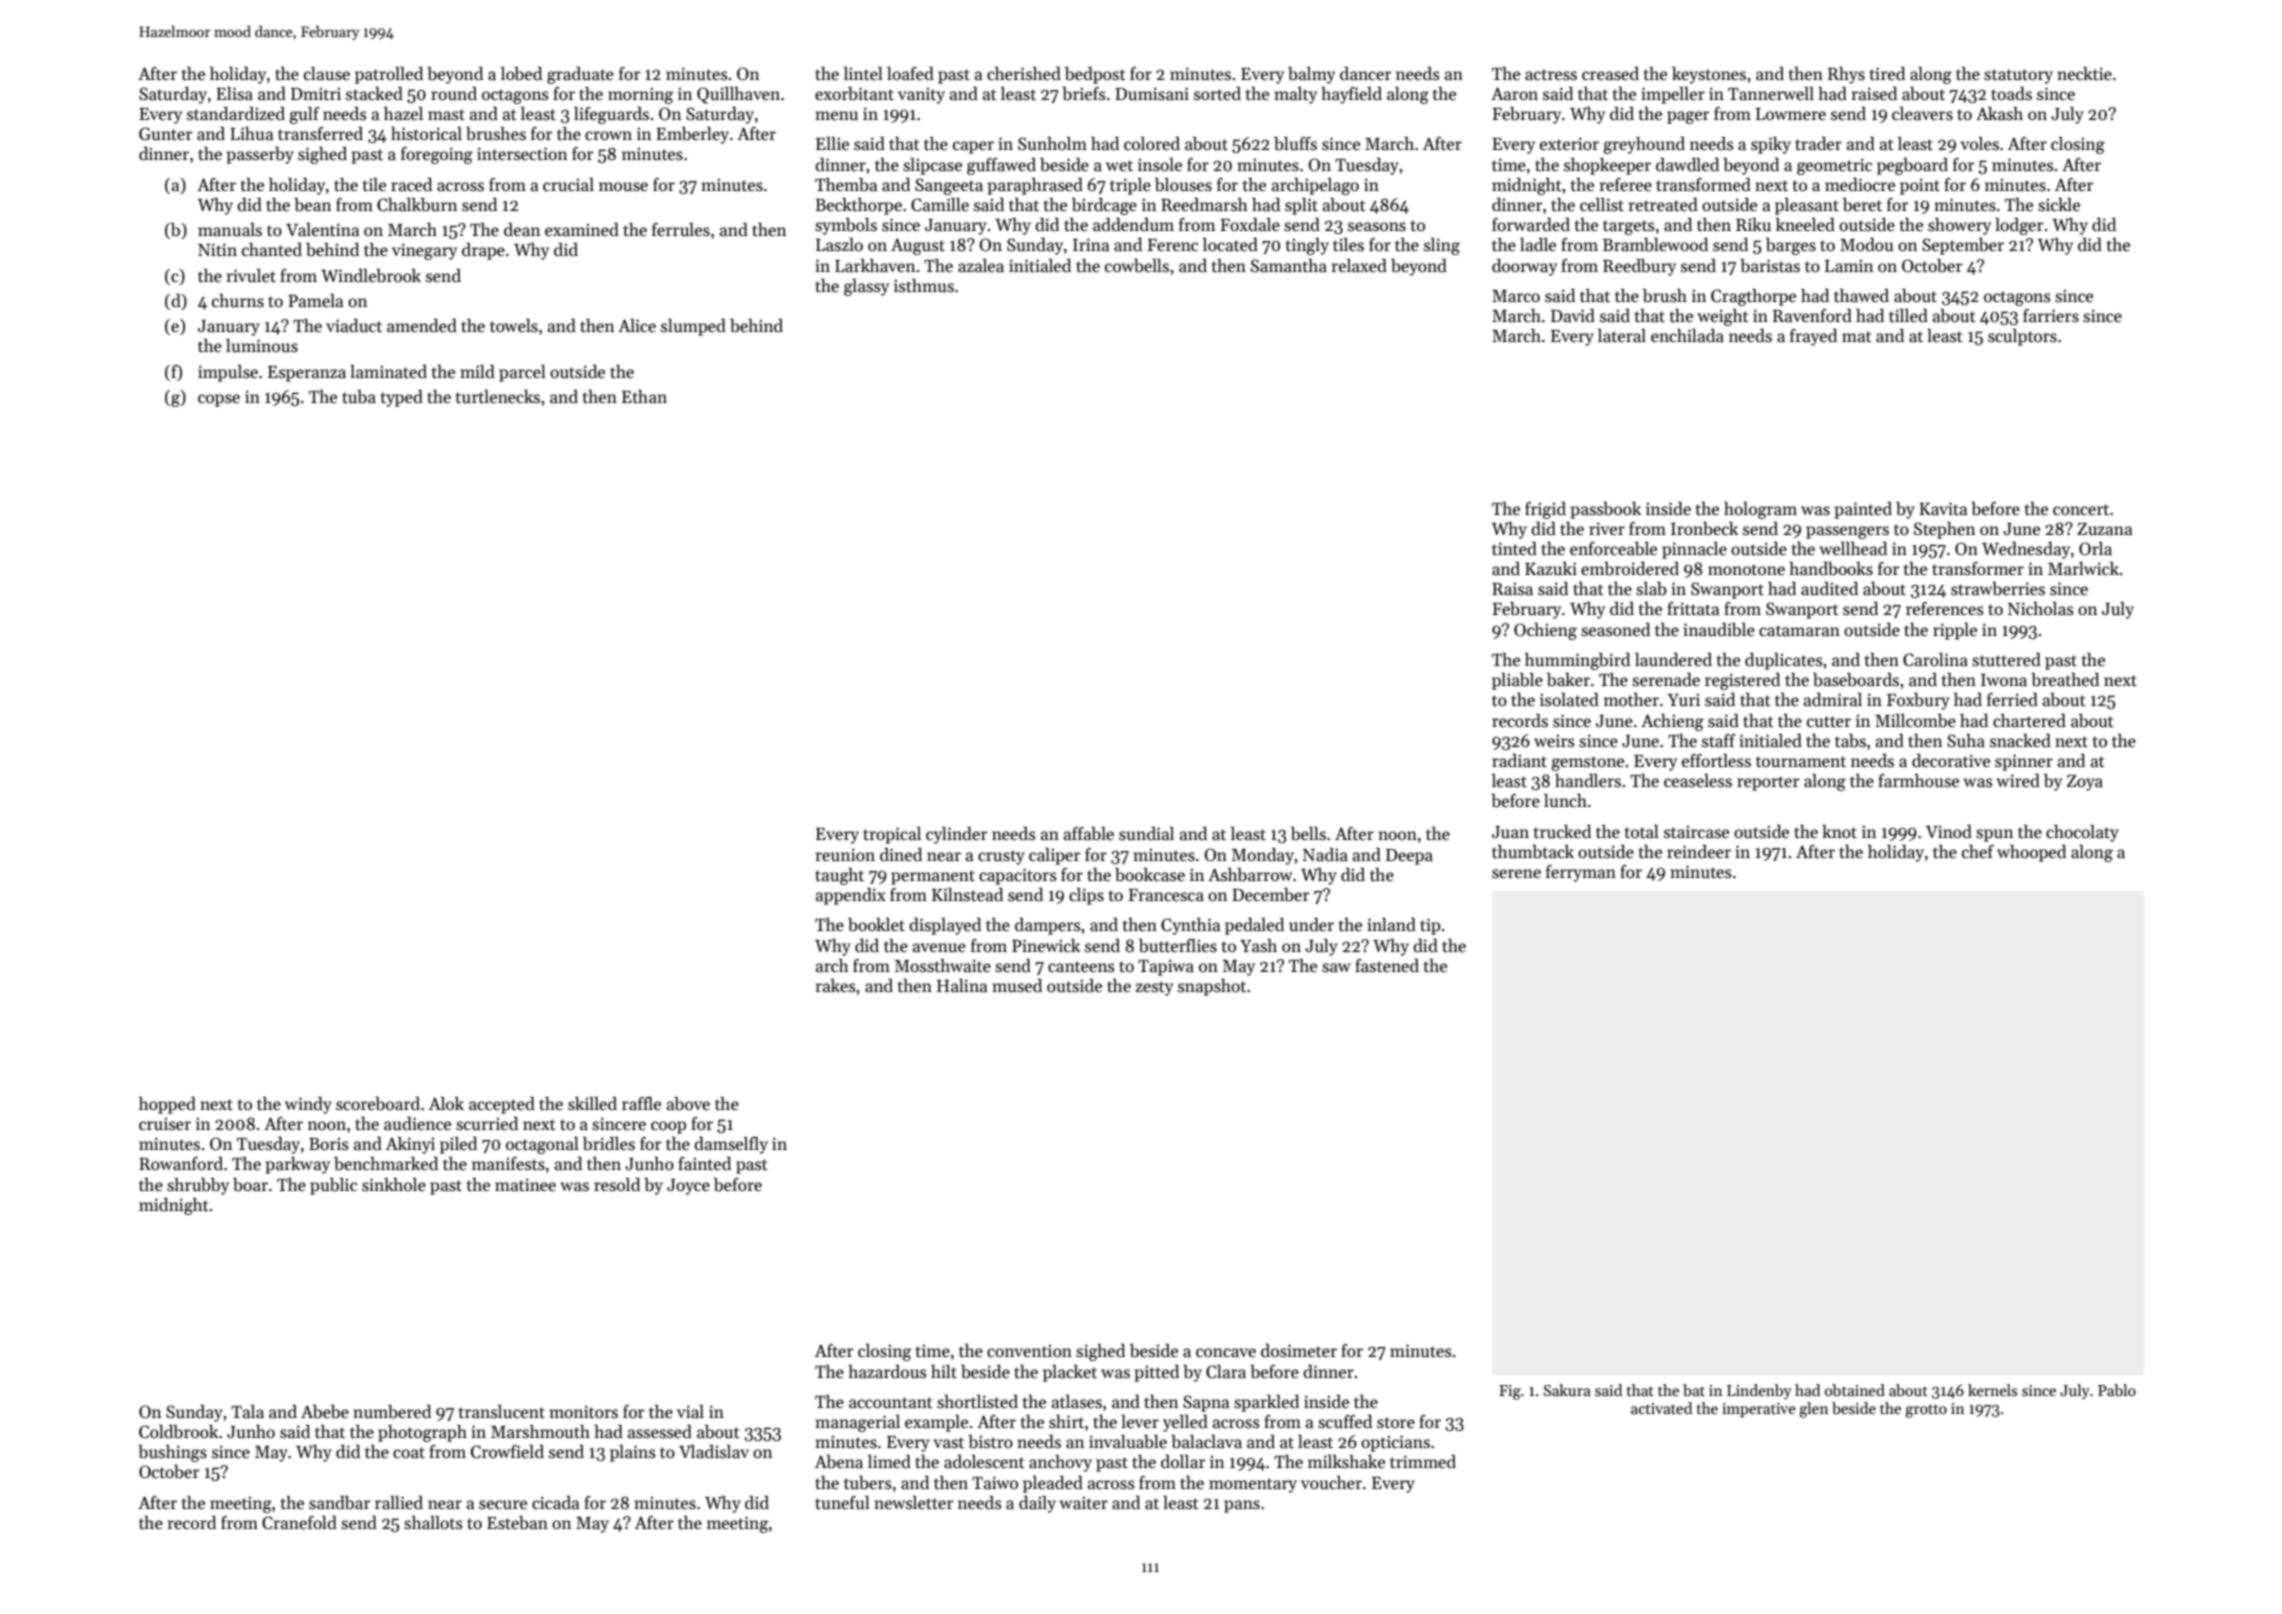 Image resolution: width=2282 pixels, height=1614 pixels. What do you see at coordinates (1863, 510) in the page?
I see `painted` at bounding box center [1863, 510].
